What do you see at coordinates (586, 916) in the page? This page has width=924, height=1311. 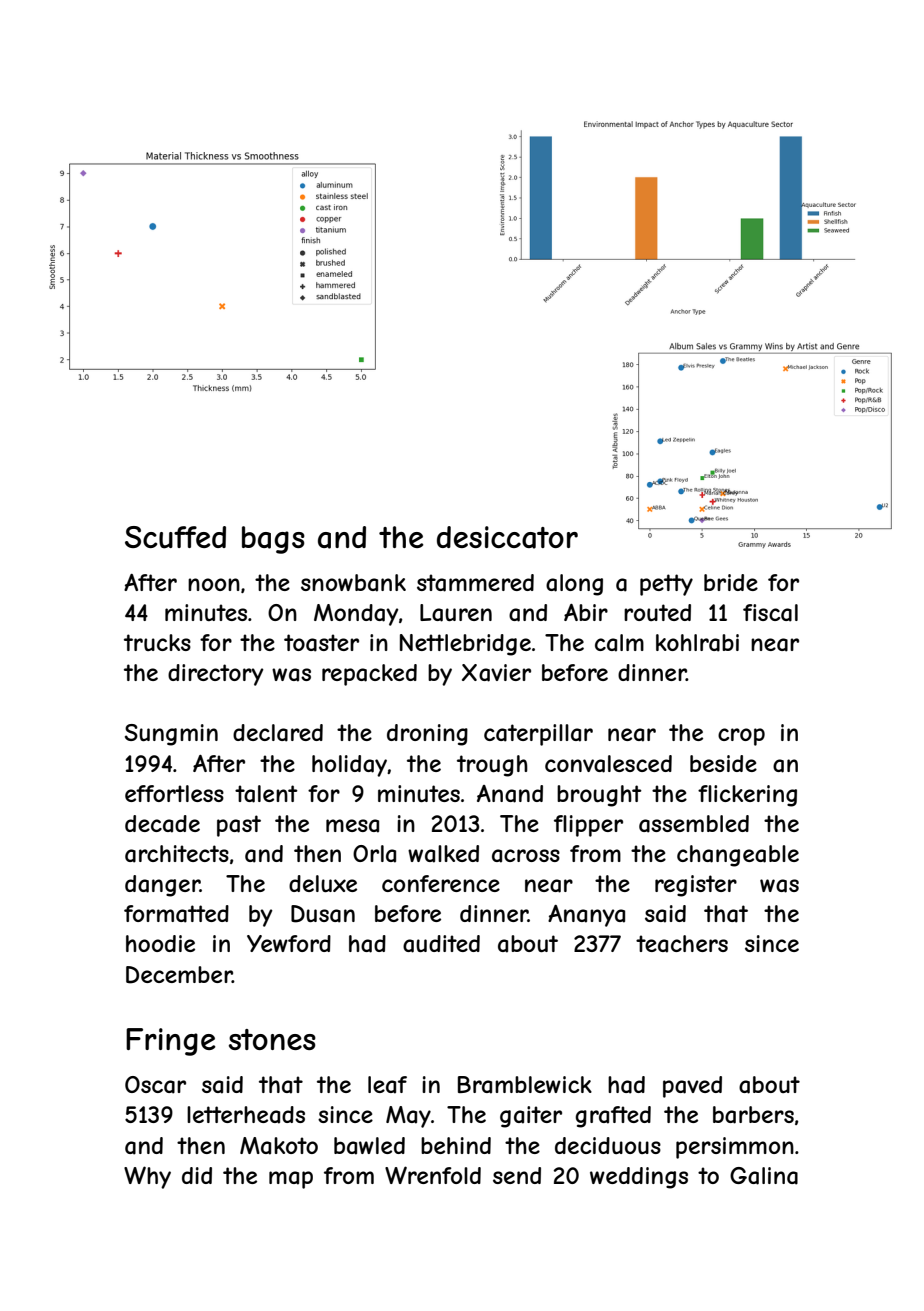 I see `Ananya` at bounding box center [586, 916].
